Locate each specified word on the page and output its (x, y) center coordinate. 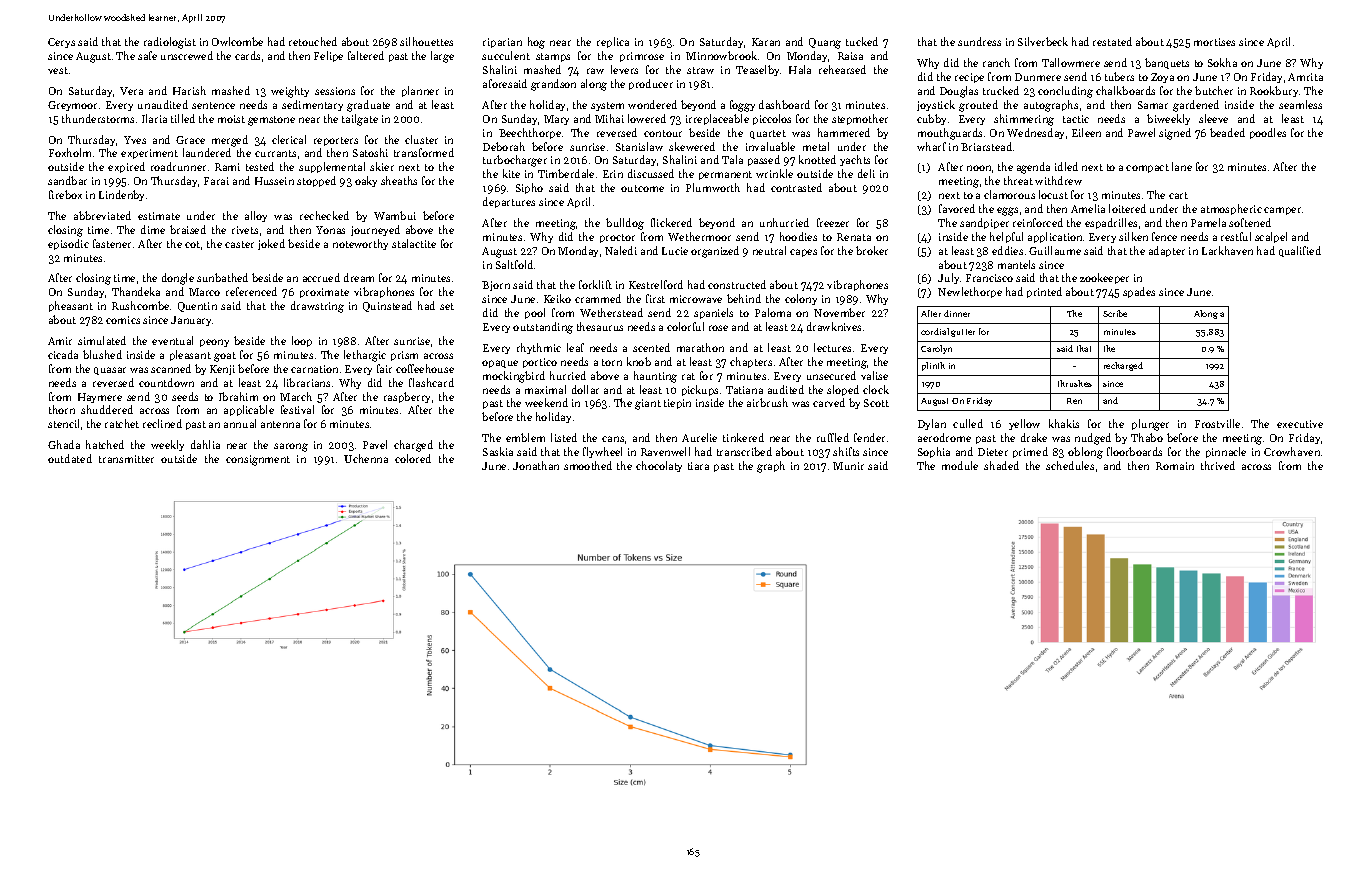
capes (803, 253)
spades (1139, 292)
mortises (1214, 42)
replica (613, 42)
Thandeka (136, 291)
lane (1182, 166)
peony (214, 343)
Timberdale (566, 173)
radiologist (170, 43)
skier (382, 166)
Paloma (773, 312)
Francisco (989, 278)
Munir (848, 466)
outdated (70, 458)
